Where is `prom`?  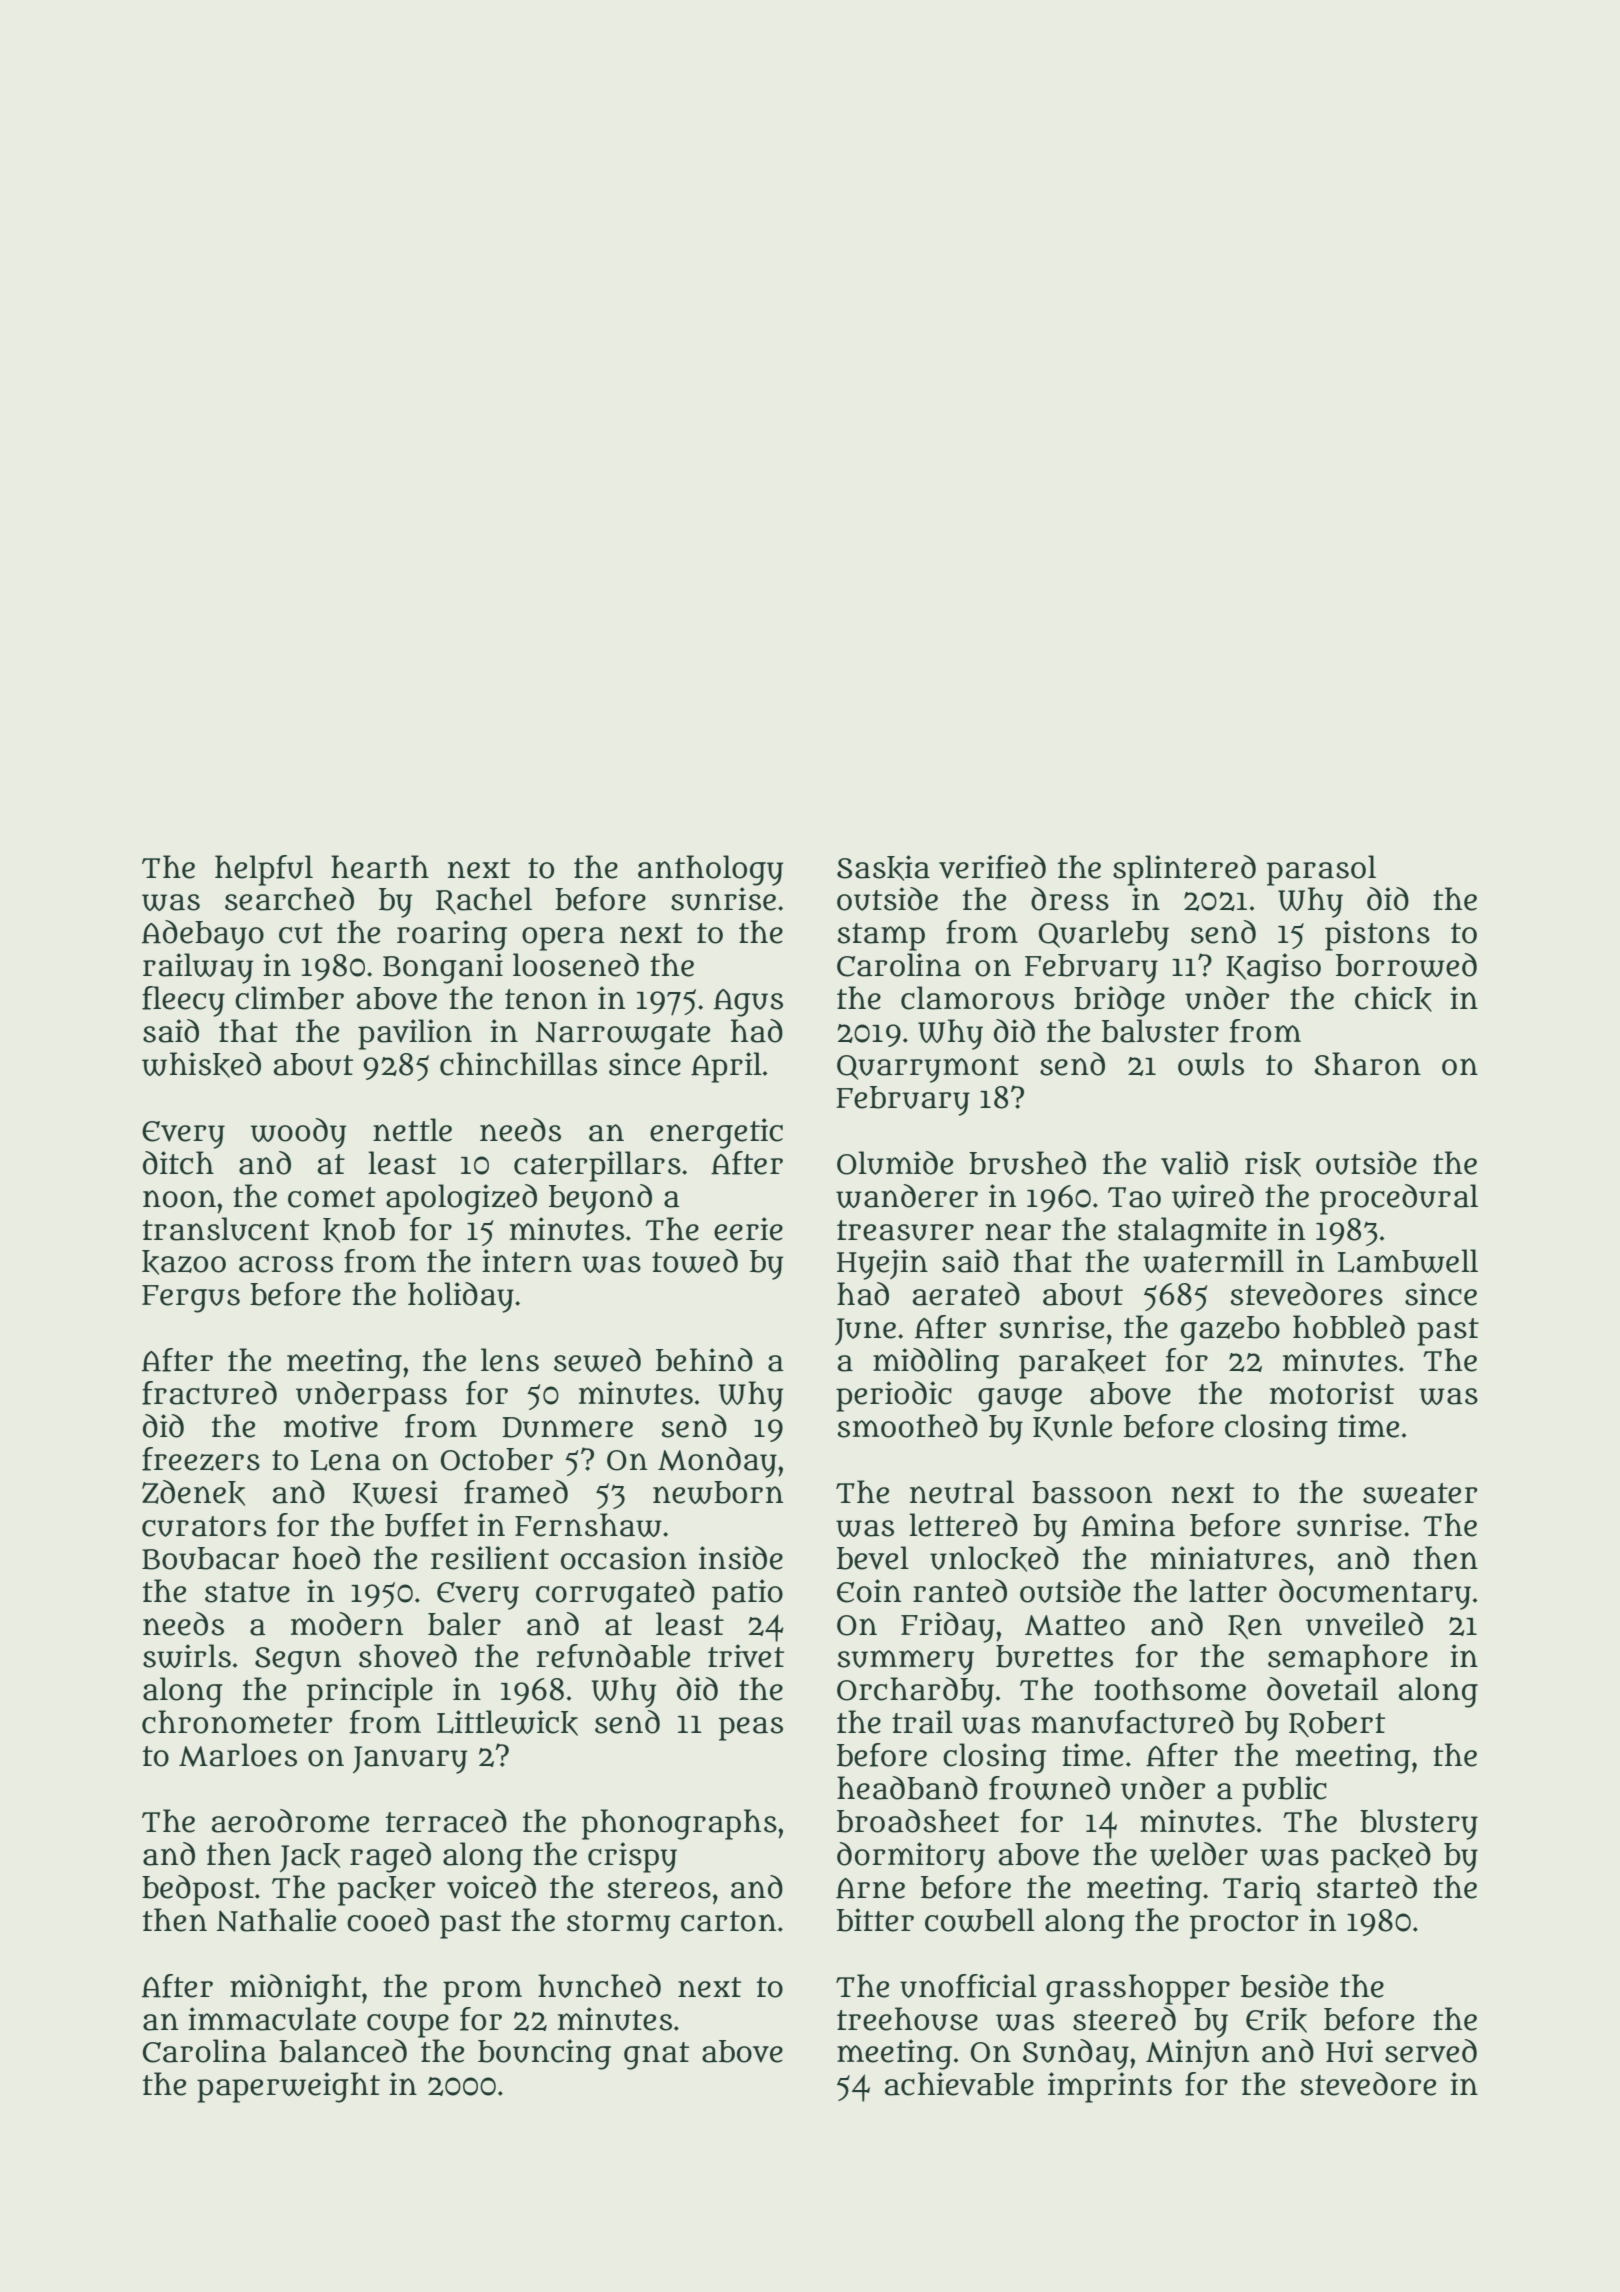
prom is located at coordinates (482, 1992).
